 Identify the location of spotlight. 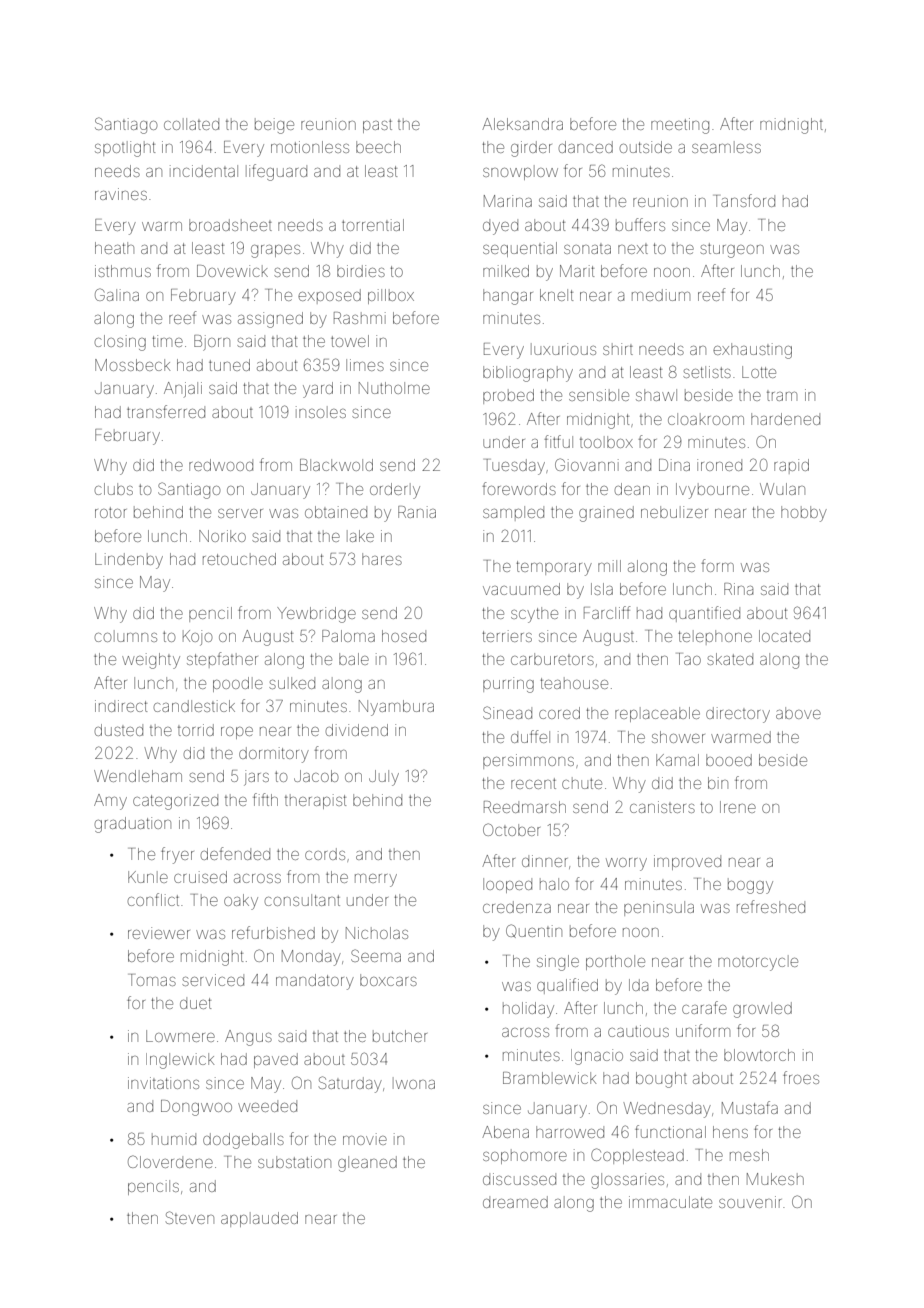
(125, 149).
